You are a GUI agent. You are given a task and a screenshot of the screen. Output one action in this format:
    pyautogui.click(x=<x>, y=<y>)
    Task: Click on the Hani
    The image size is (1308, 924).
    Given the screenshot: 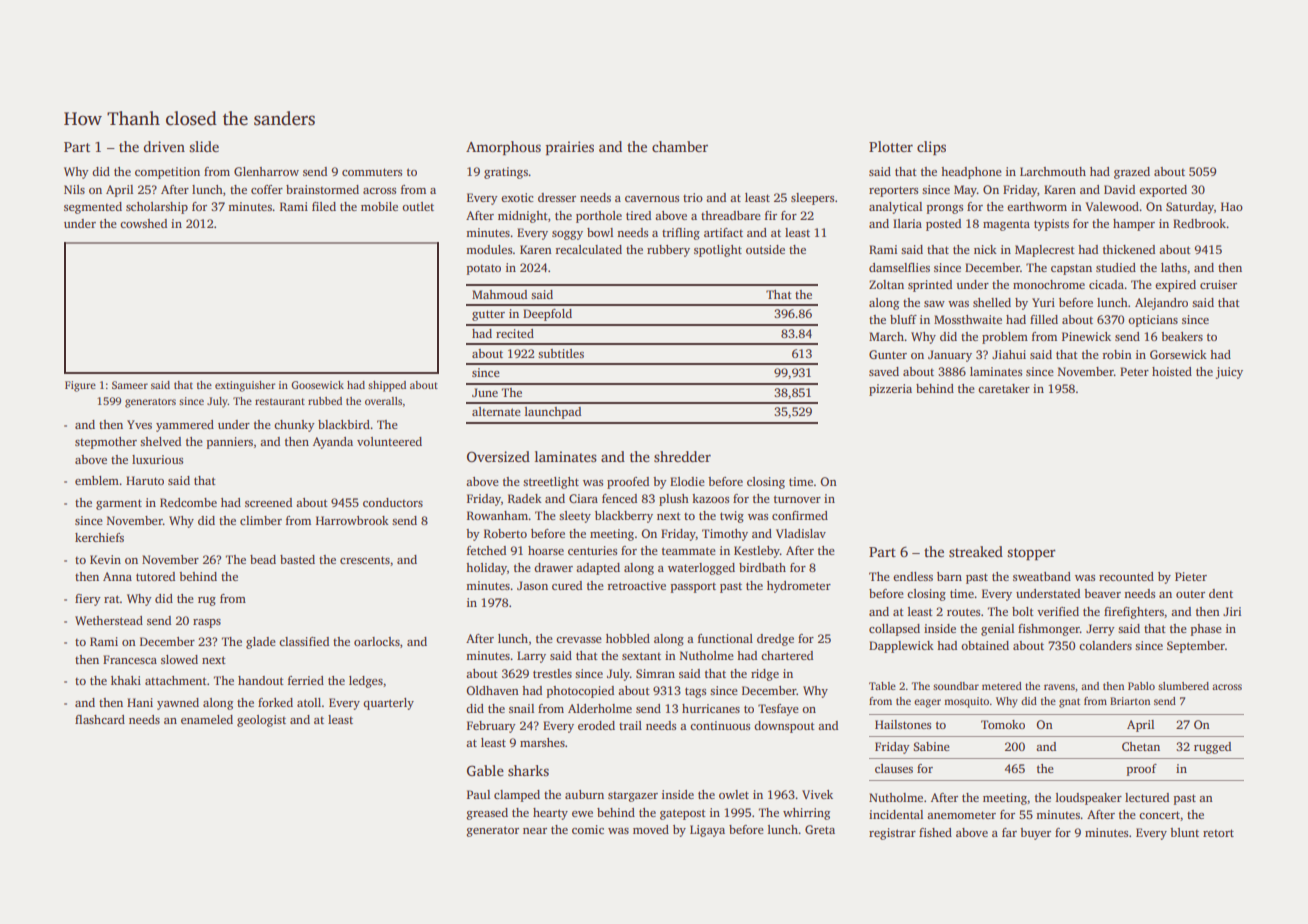 What is the action you would take?
    pyautogui.click(x=140, y=702)
